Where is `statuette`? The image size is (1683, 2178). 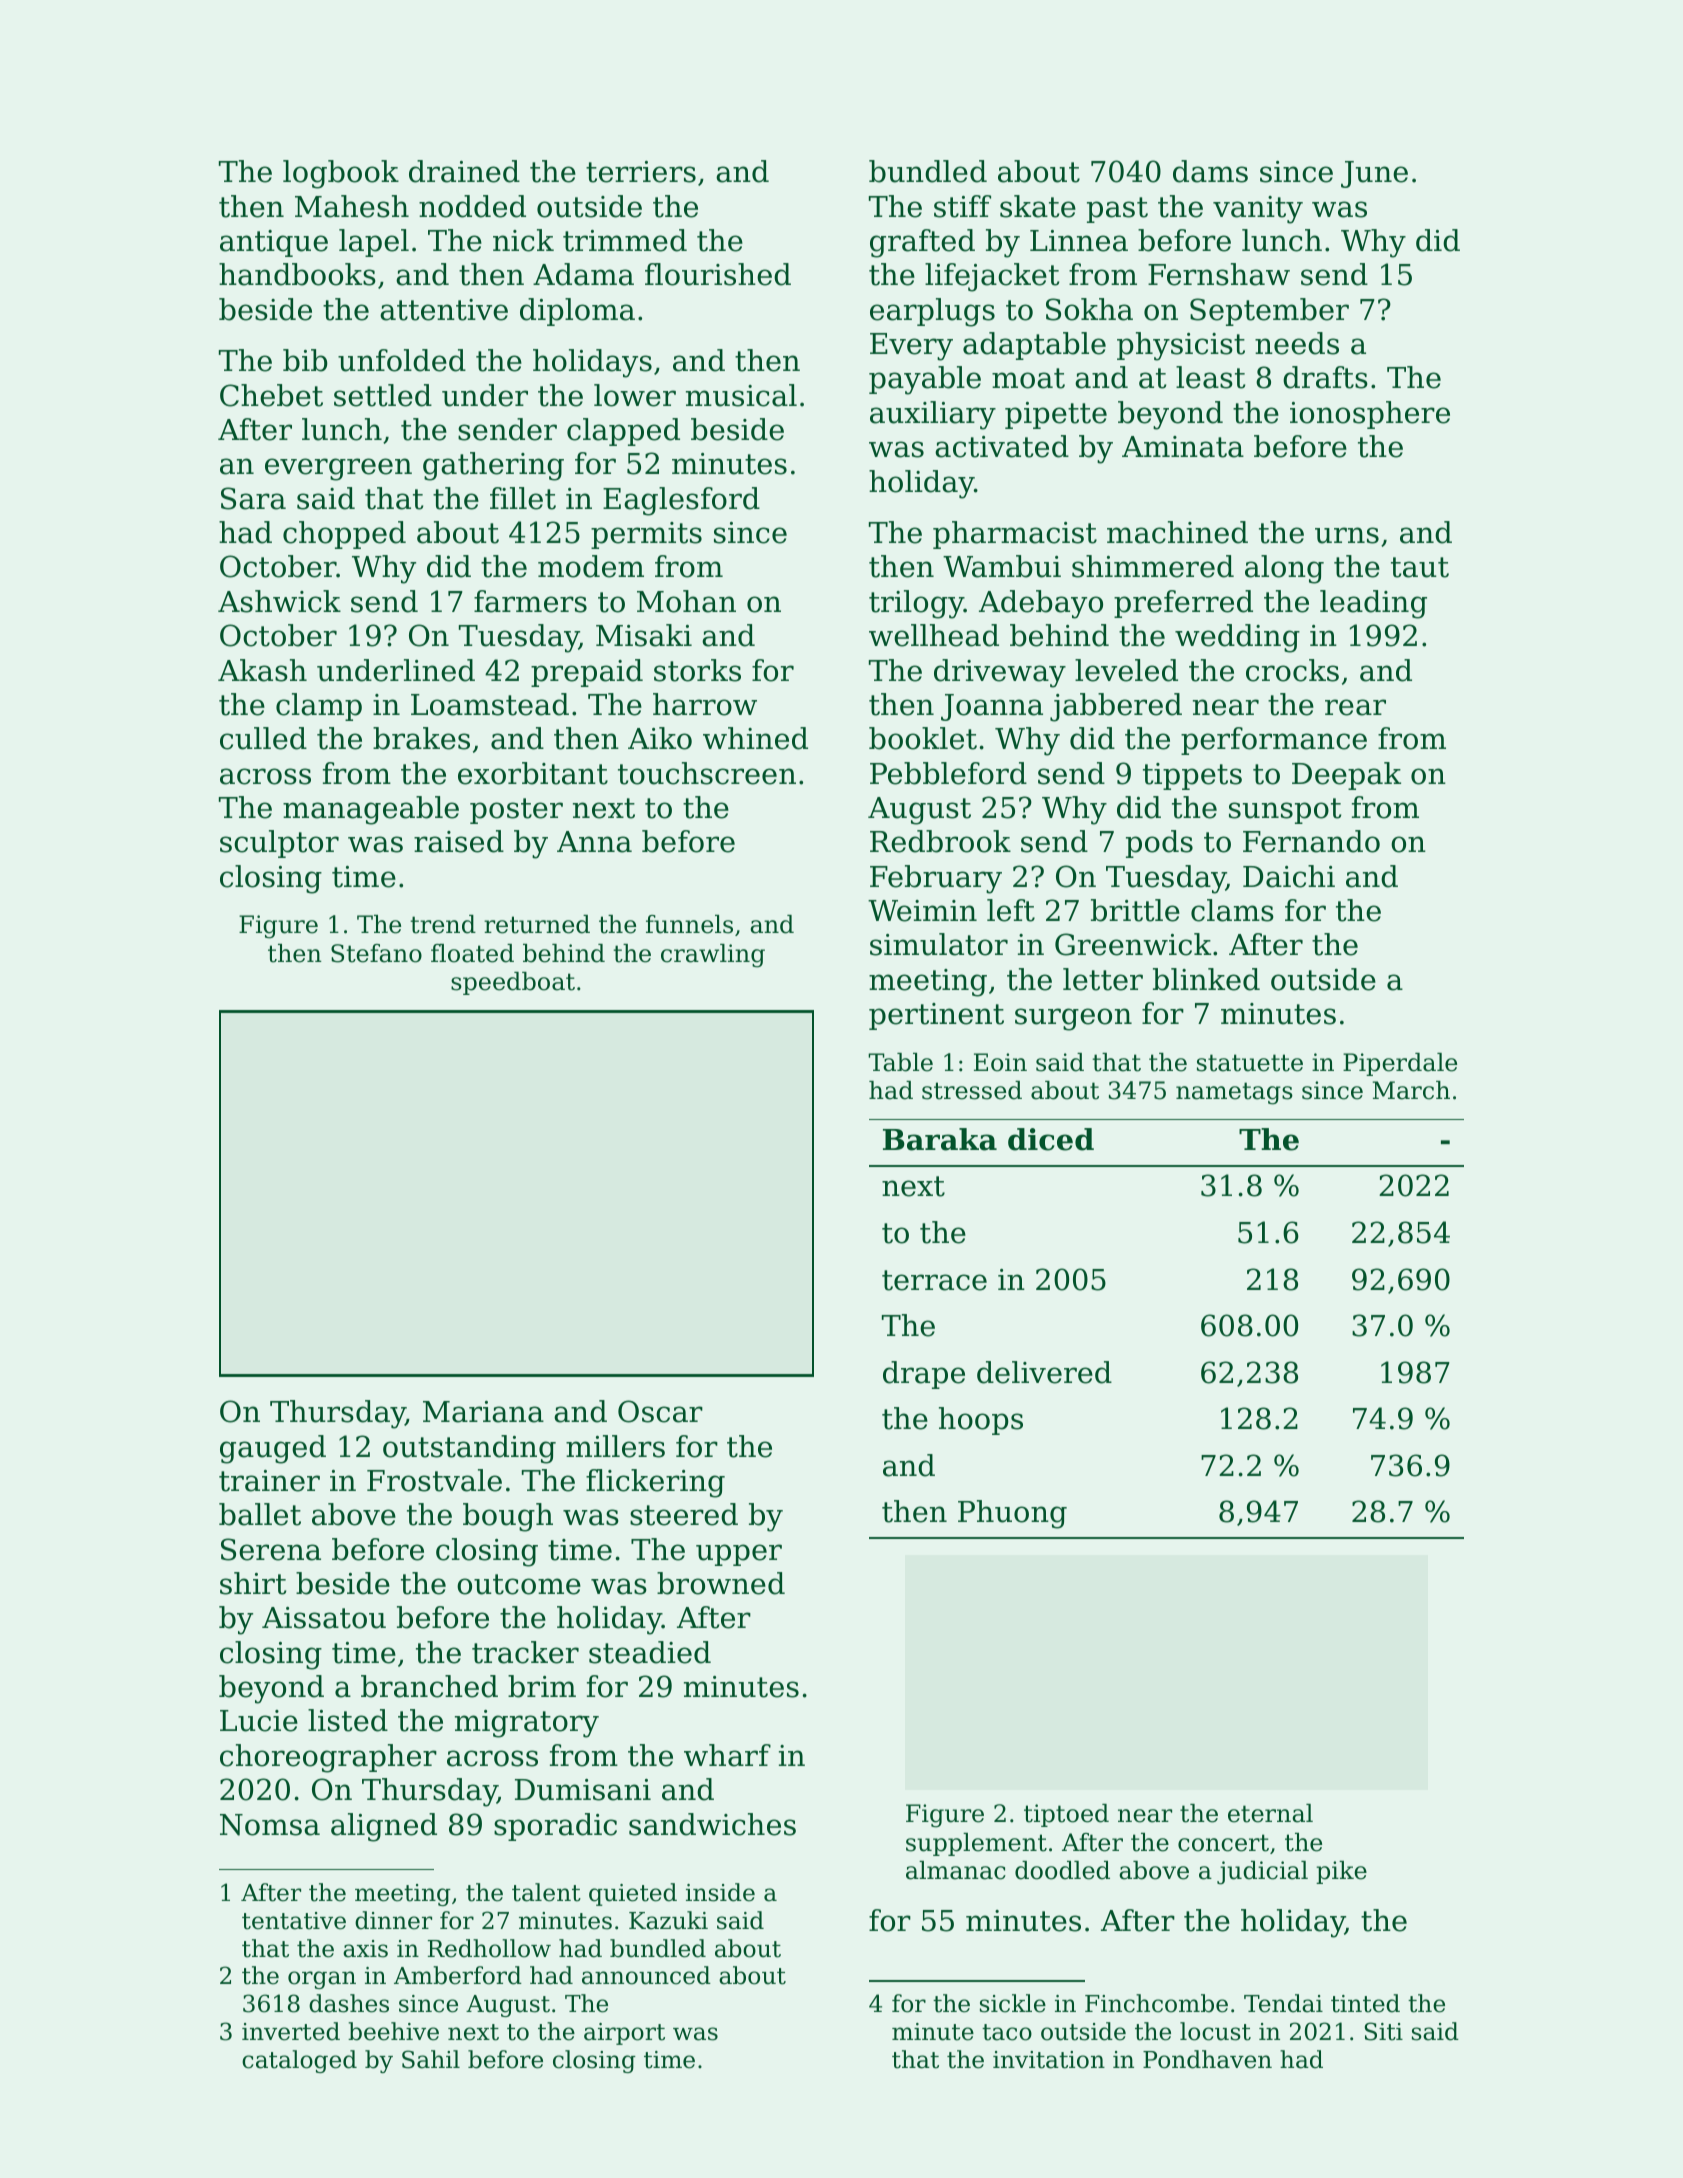 statuette is located at coordinates (1250, 1063).
